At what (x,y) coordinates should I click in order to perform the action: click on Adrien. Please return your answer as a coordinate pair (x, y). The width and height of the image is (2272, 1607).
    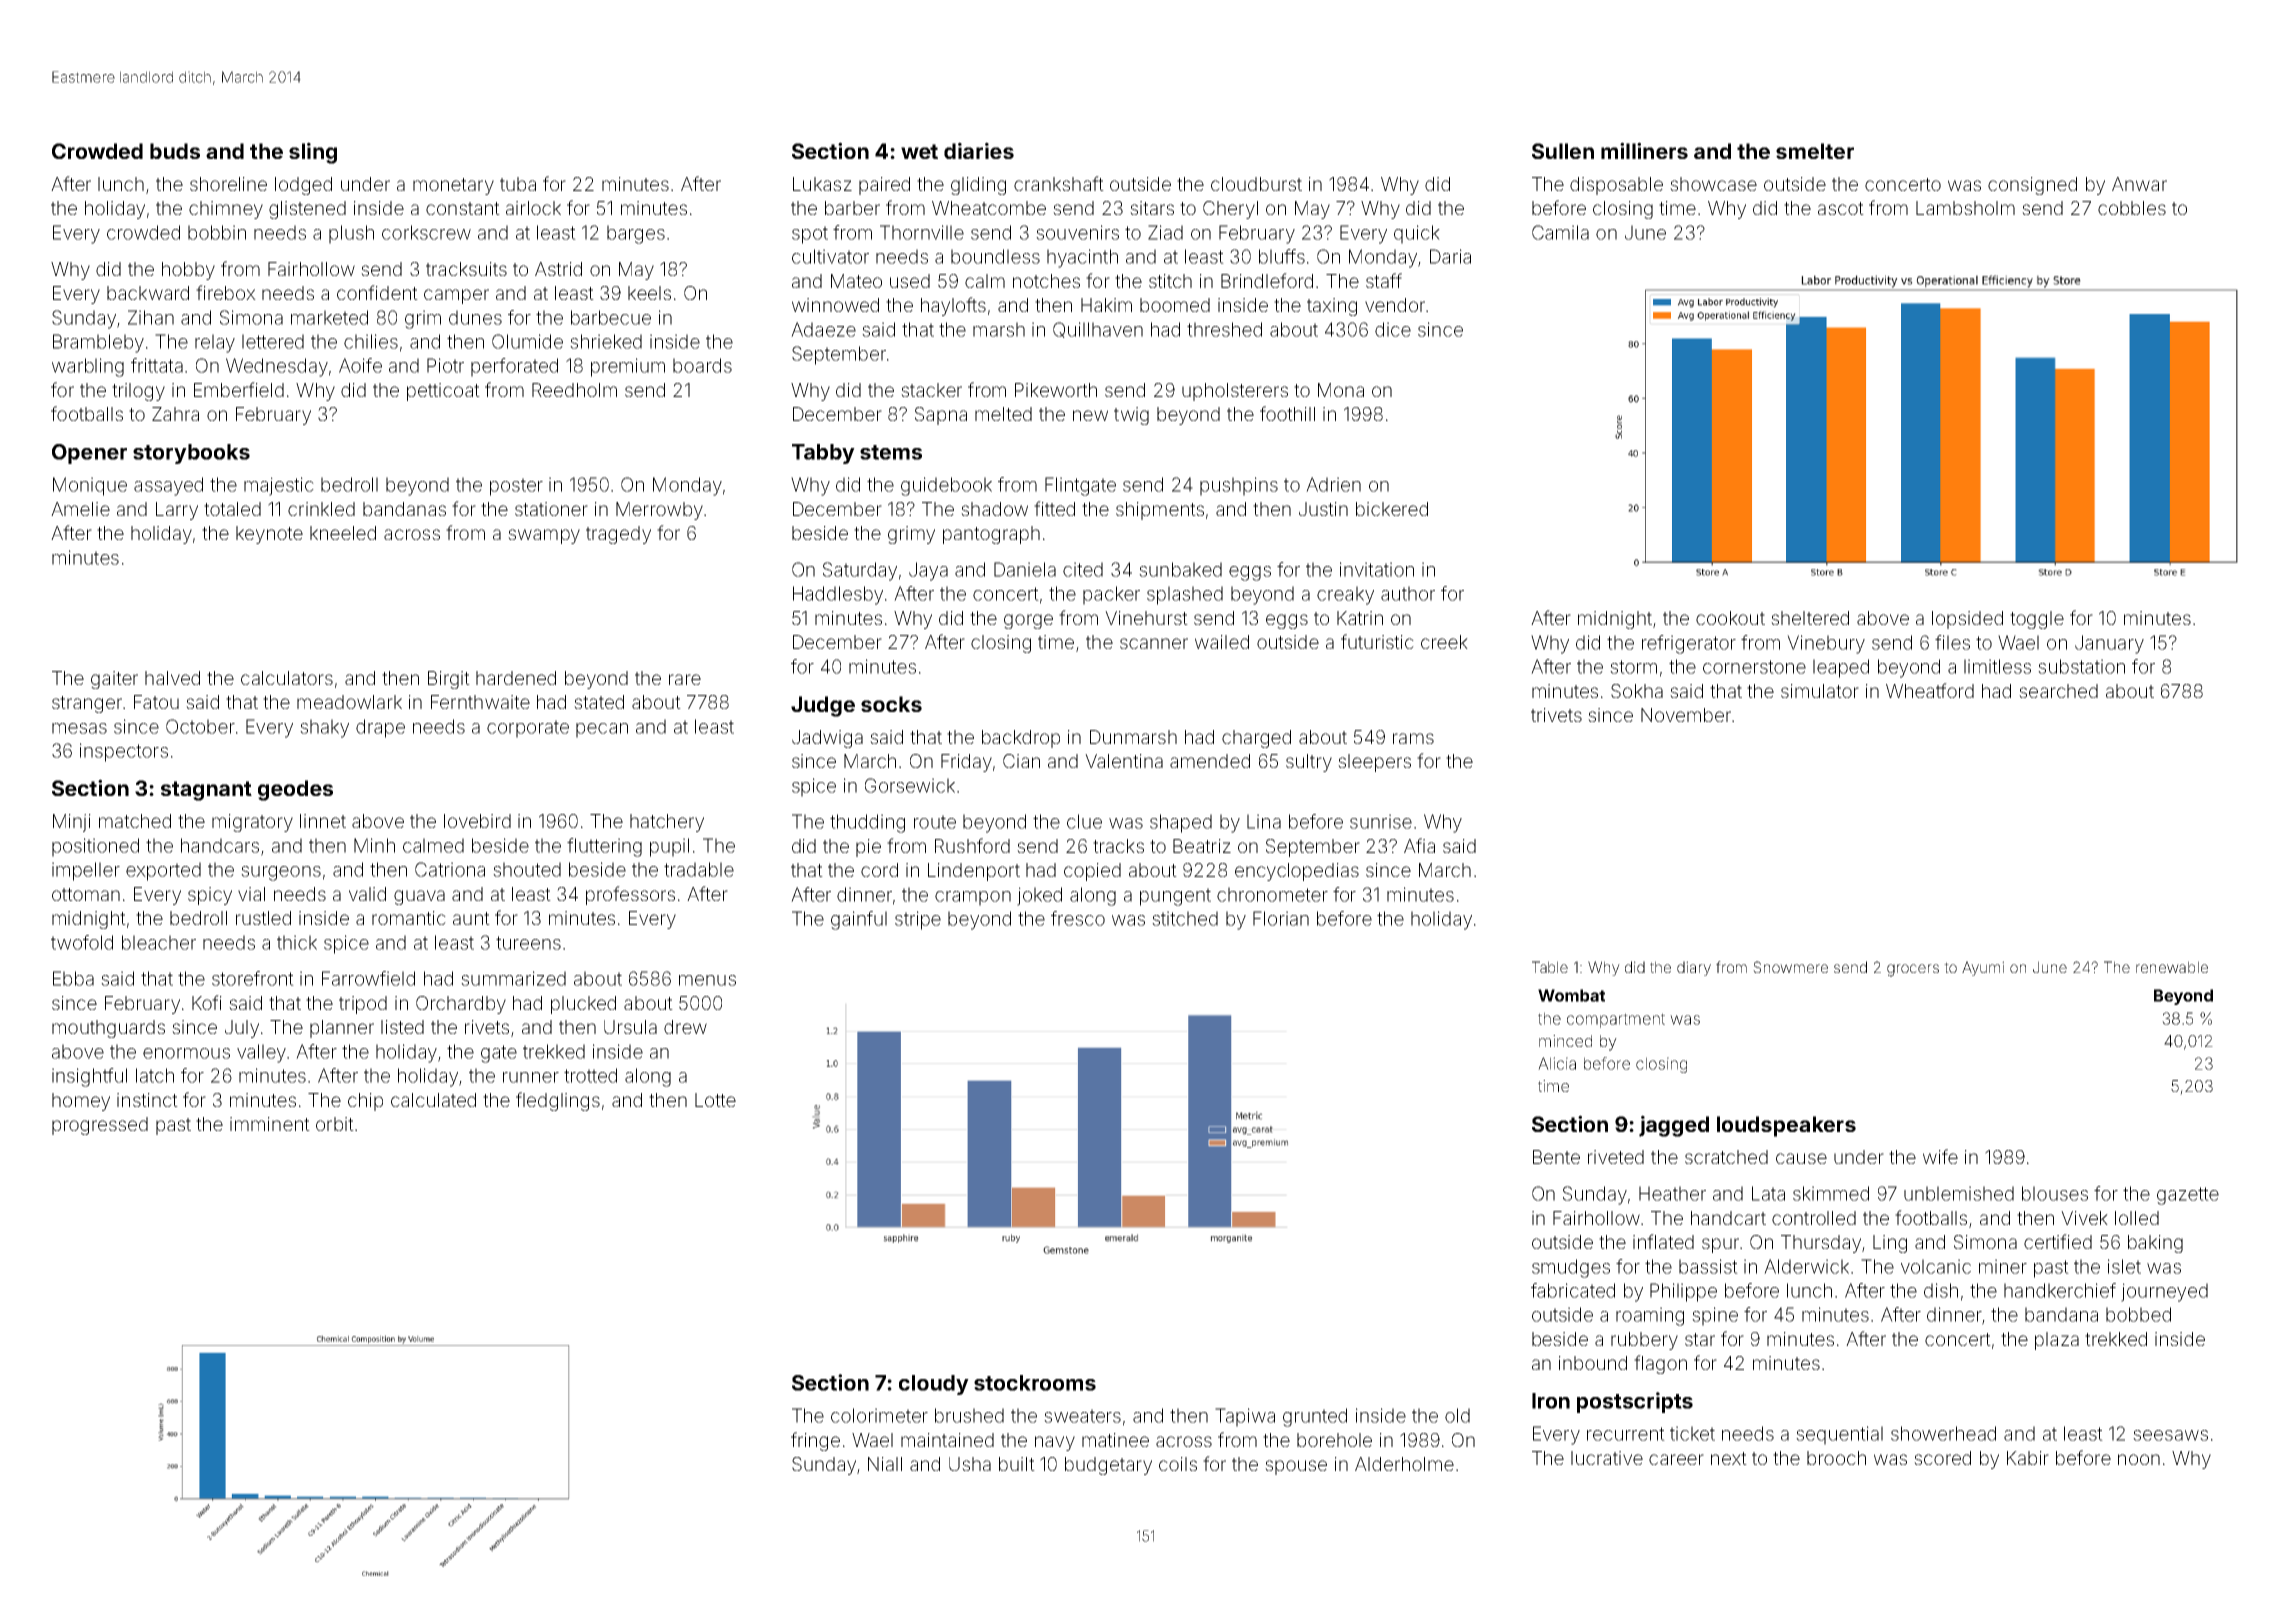
    Looking at the image, I should click on (1333, 484).
